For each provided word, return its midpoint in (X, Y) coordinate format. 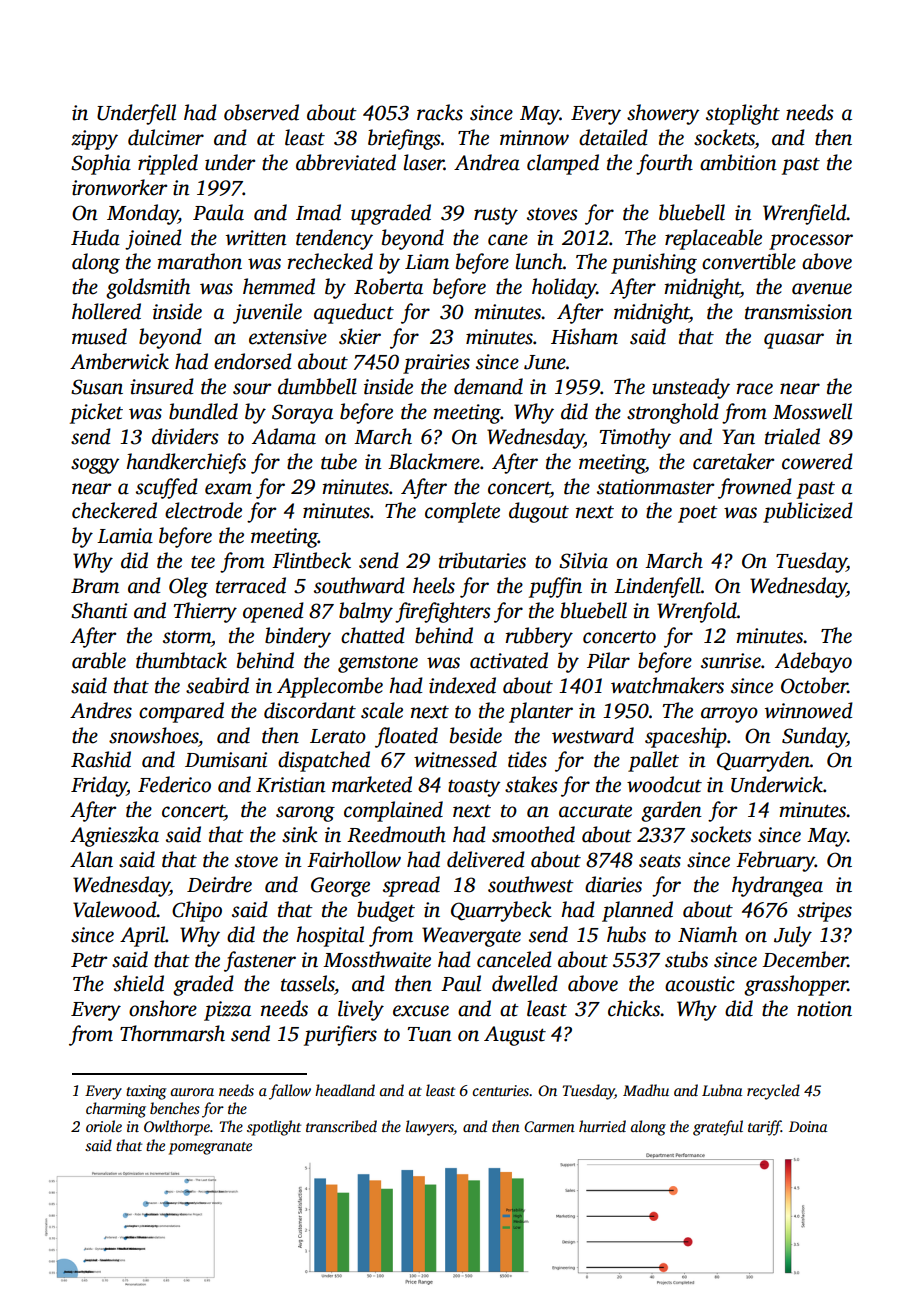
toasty (474, 788)
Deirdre (219, 884)
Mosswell (812, 411)
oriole (104, 1126)
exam (228, 489)
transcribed (341, 1126)
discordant (310, 710)
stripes (824, 912)
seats (660, 861)
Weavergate (471, 937)
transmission (798, 312)
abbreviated (346, 162)
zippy (94, 140)
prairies (436, 364)
